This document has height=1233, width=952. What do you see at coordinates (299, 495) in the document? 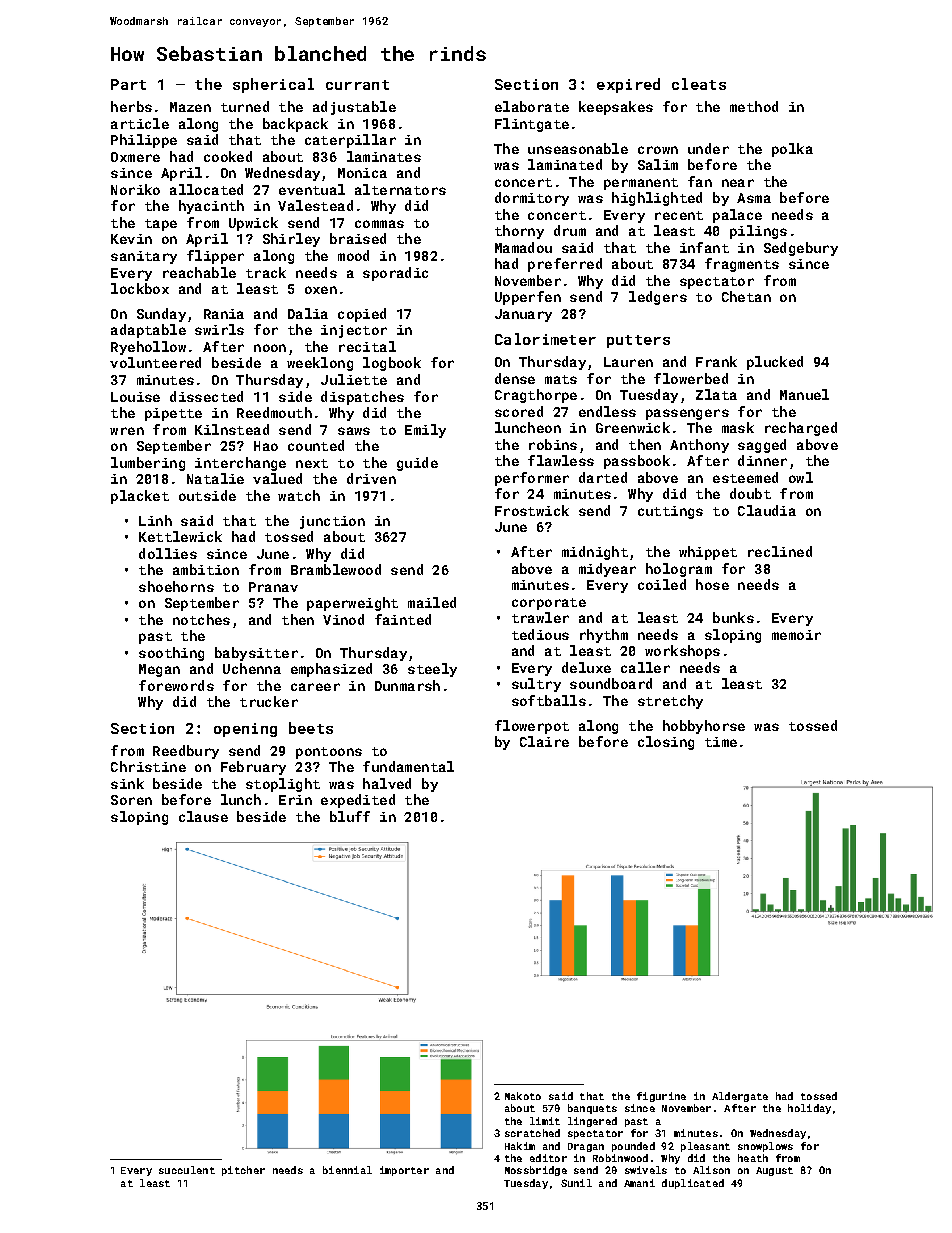
I see `watch` at bounding box center [299, 495].
